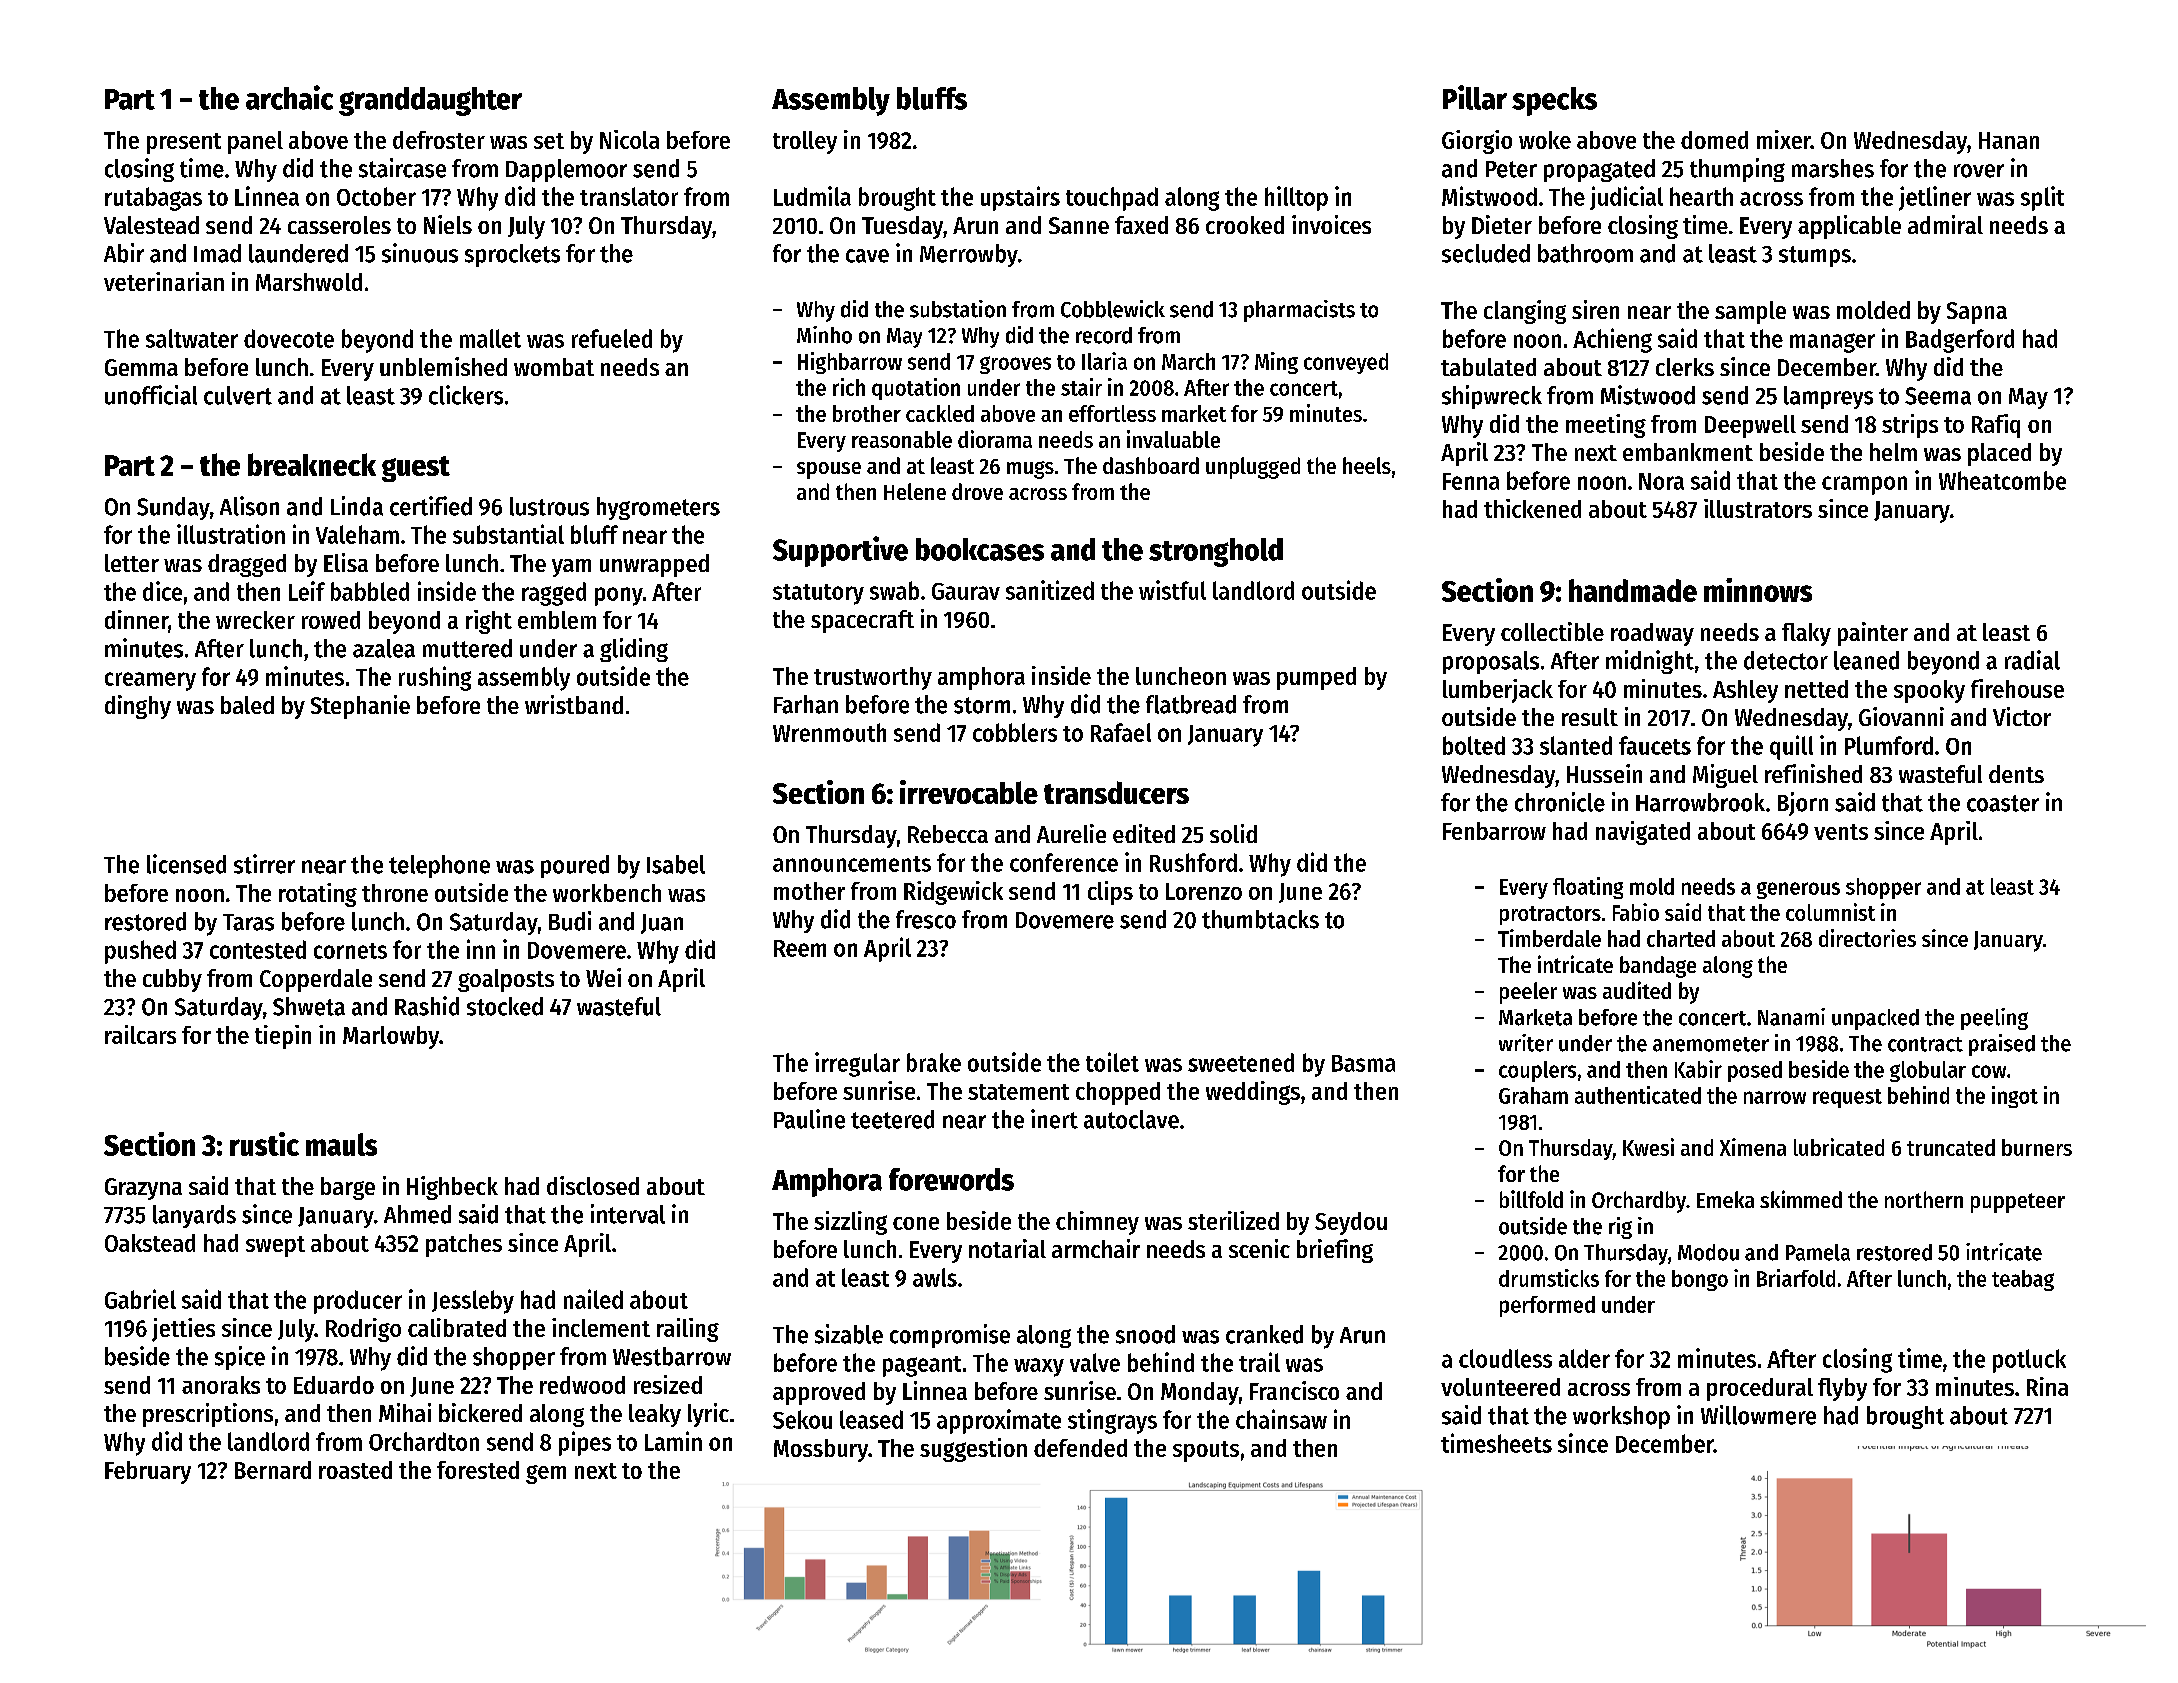  Describe the element at coordinates (424, 1441) in the page. I see `Orchardton` at that location.
